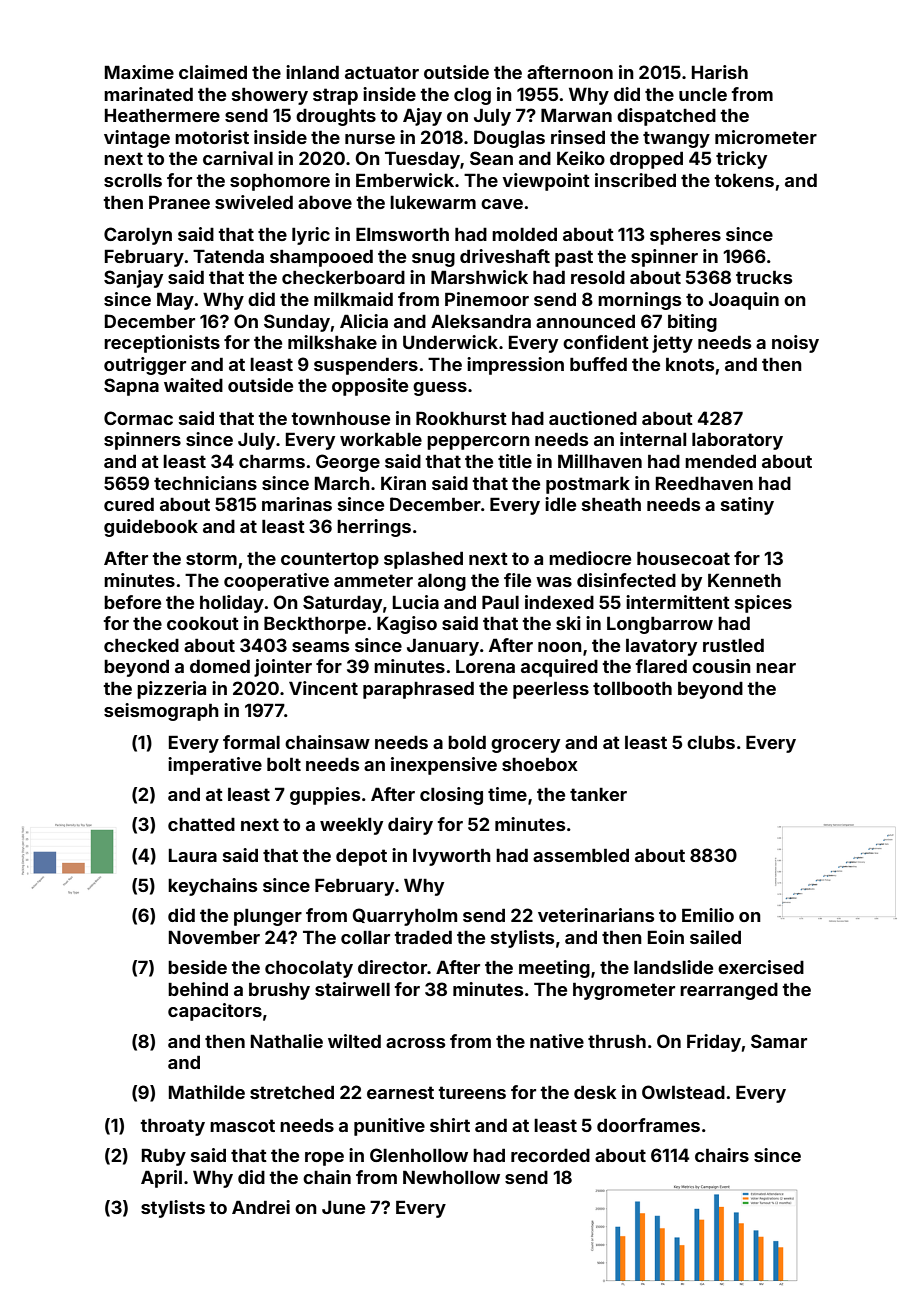 The width and height of the screenshot is (924, 1311). I want to click on bold, so click(467, 742).
